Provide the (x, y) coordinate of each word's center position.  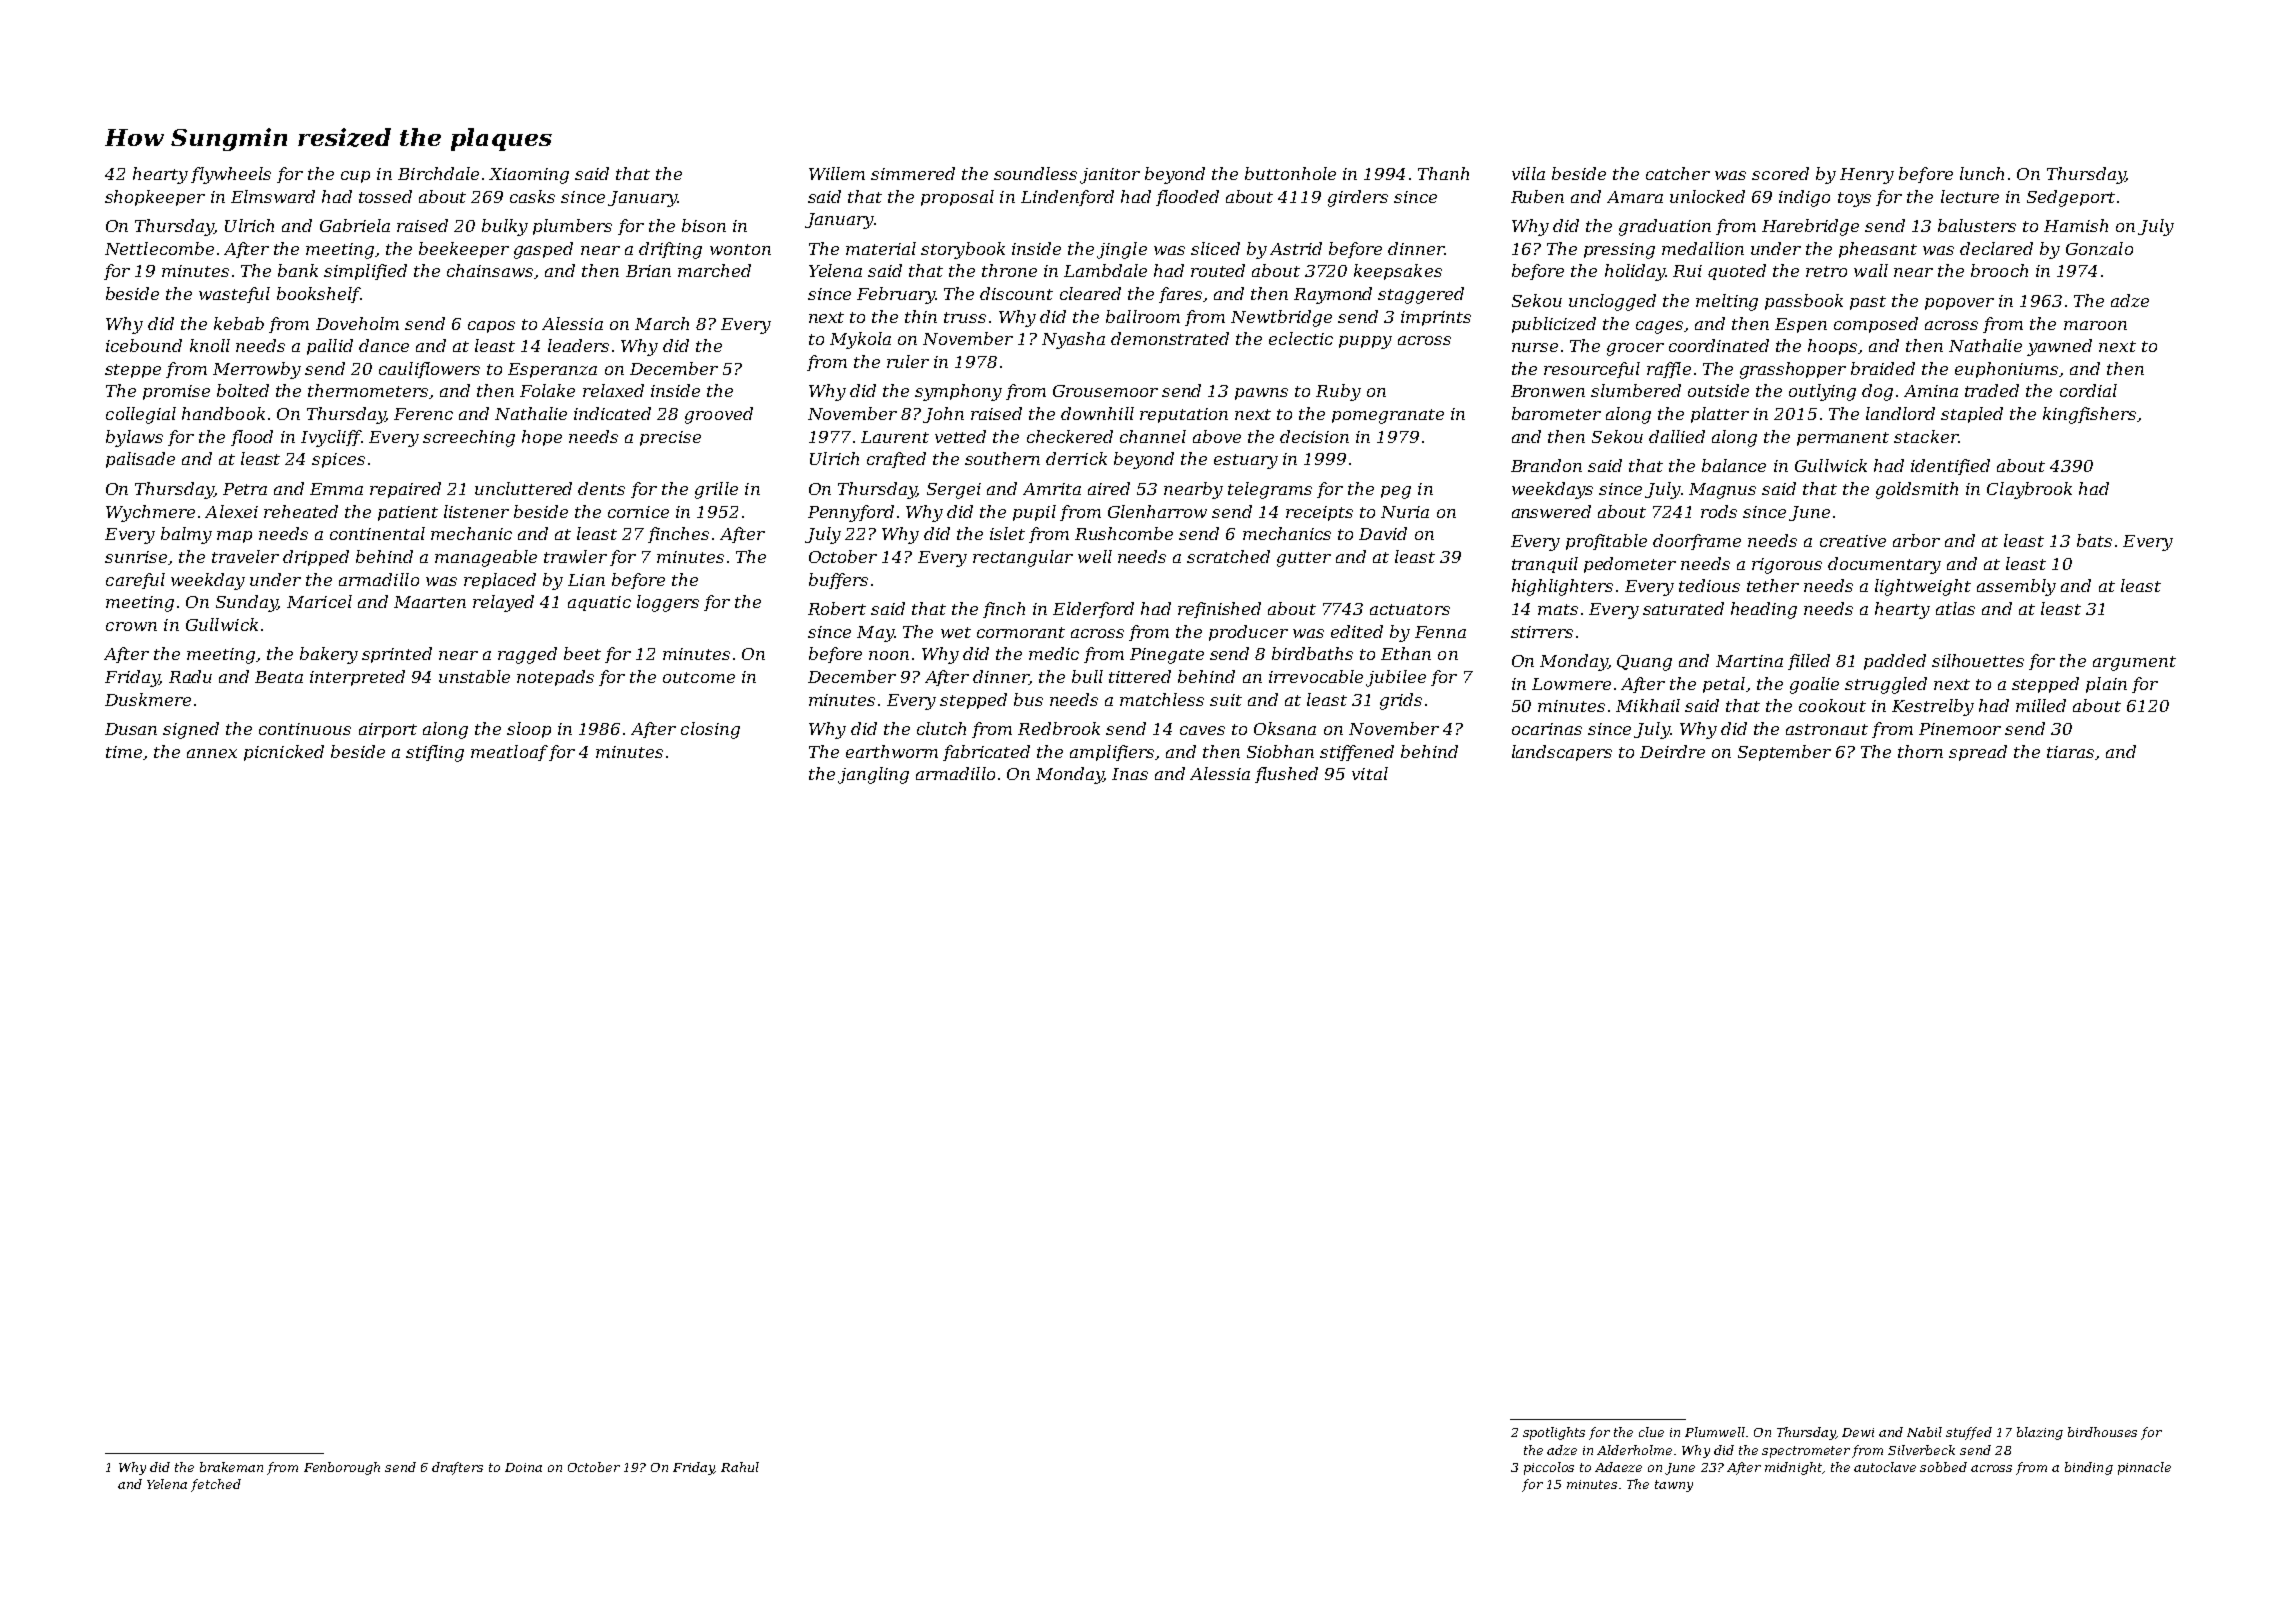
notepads (555, 678)
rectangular (1023, 558)
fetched (216, 1485)
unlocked (1707, 196)
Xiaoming (529, 176)
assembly (2016, 587)
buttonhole (1290, 173)
